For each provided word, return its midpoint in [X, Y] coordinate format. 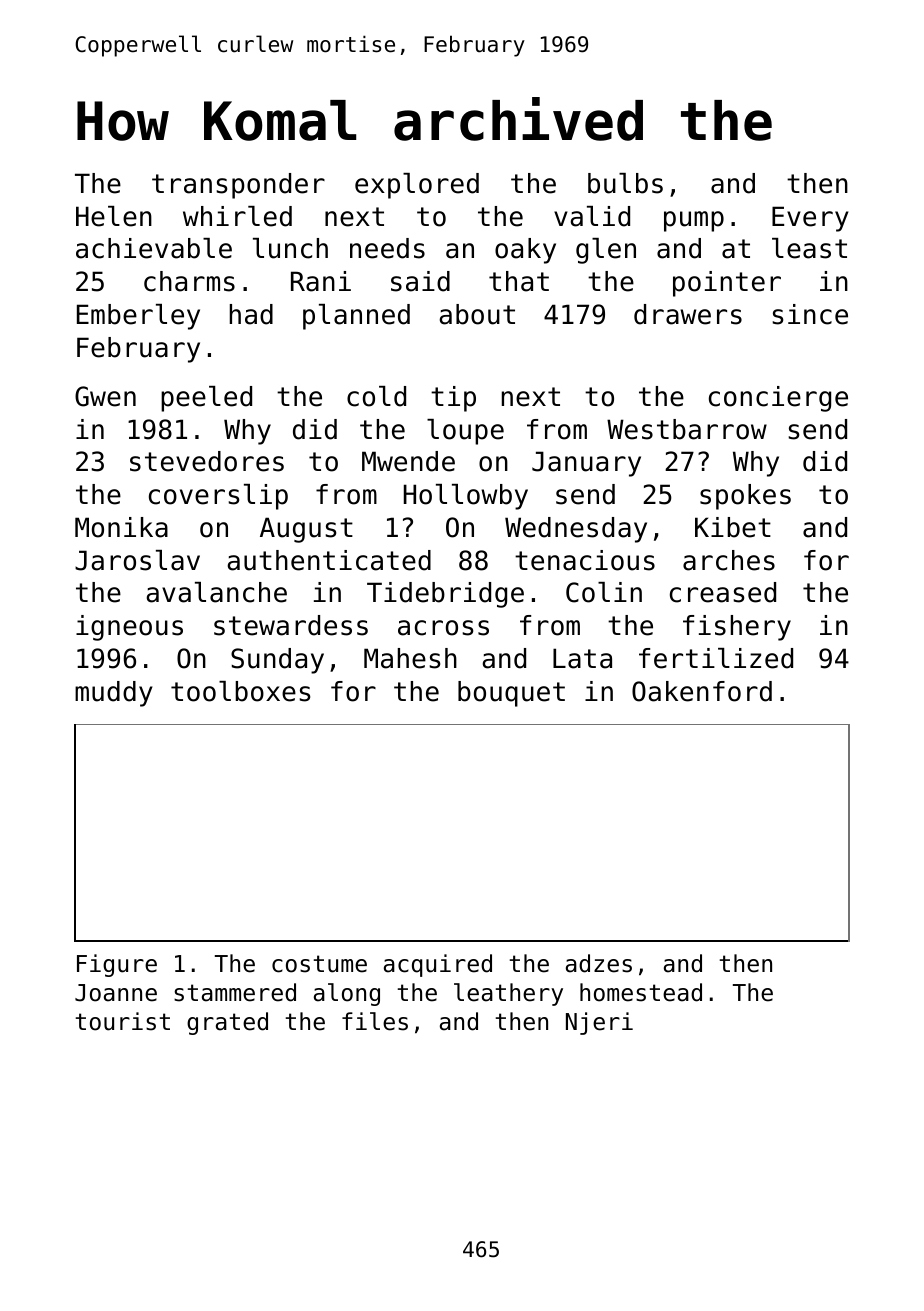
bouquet [511, 694]
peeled [206, 399]
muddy [114, 694]
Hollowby [466, 497]
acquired [438, 965]
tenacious [585, 560]
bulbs [625, 183]
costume [319, 964]
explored [417, 186]
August [306, 530]
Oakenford [702, 691]
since [810, 314]
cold [376, 396]
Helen [114, 216]
